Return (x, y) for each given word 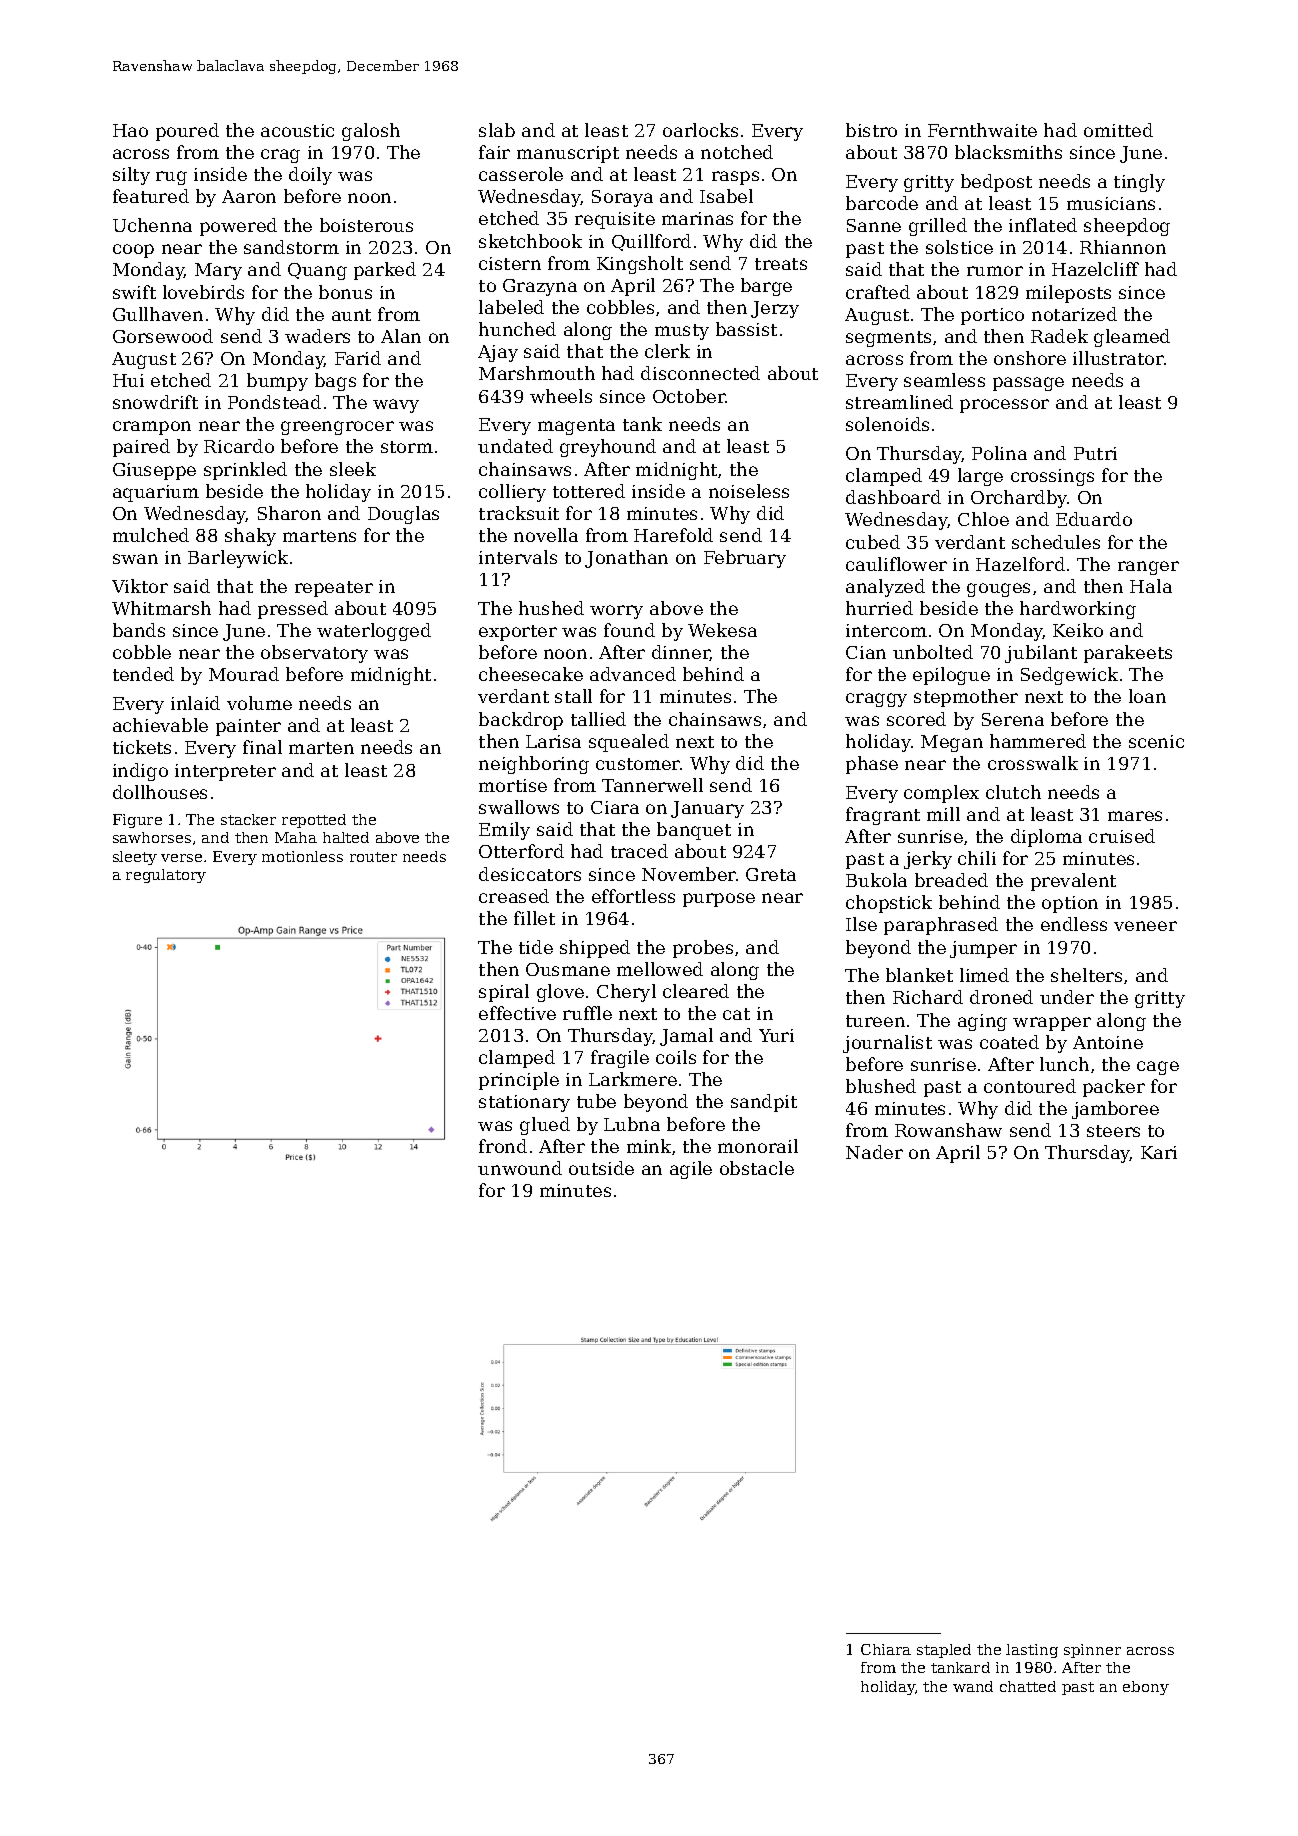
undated (515, 446)
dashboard (893, 497)
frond (503, 1146)
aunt (351, 315)
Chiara (886, 1649)
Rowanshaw (948, 1130)
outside (601, 1168)
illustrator (1118, 358)
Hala (1151, 586)
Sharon (289, 513)
